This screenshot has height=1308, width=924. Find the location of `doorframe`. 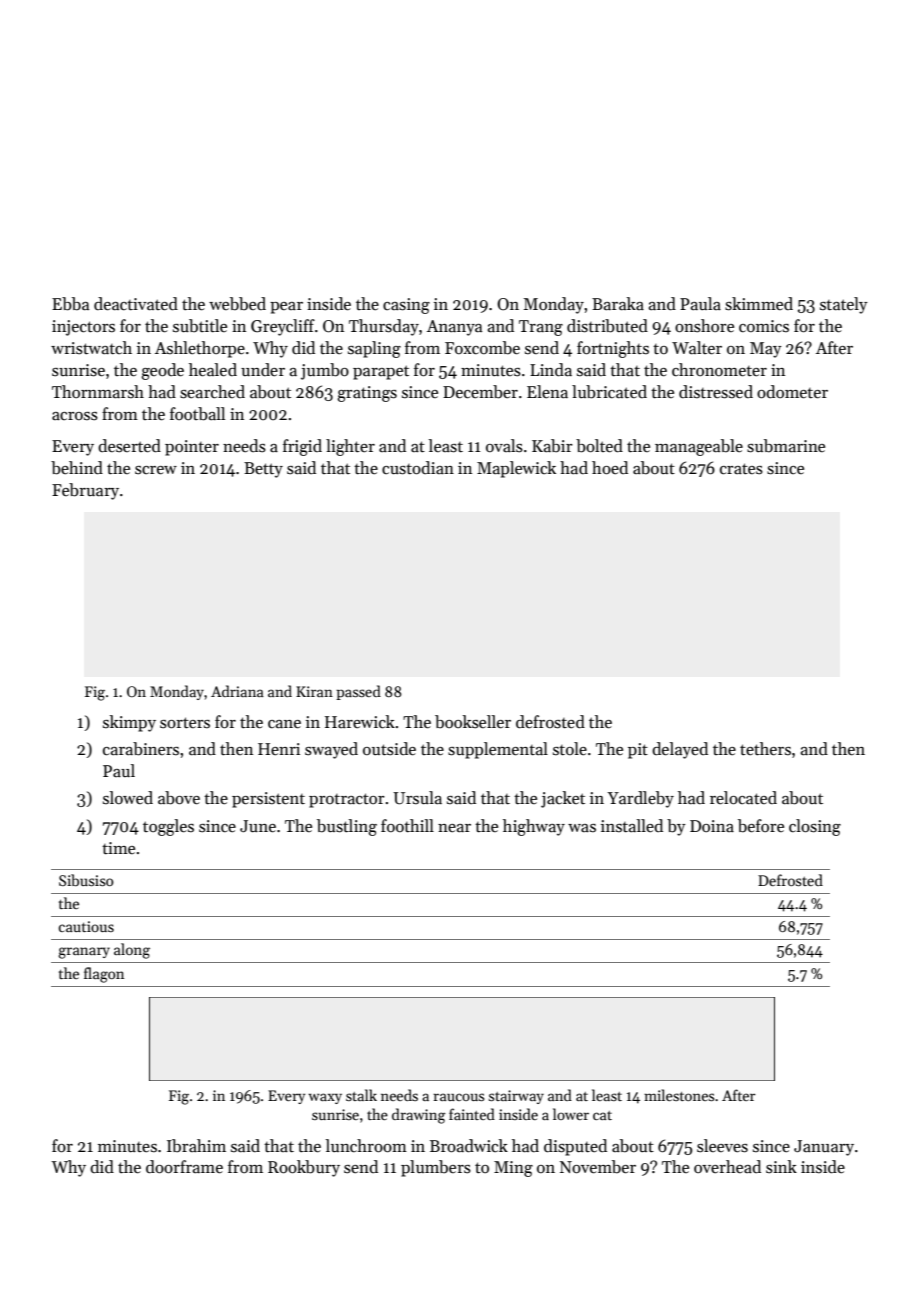

doorframe is located at coordinates (184, 1167).
